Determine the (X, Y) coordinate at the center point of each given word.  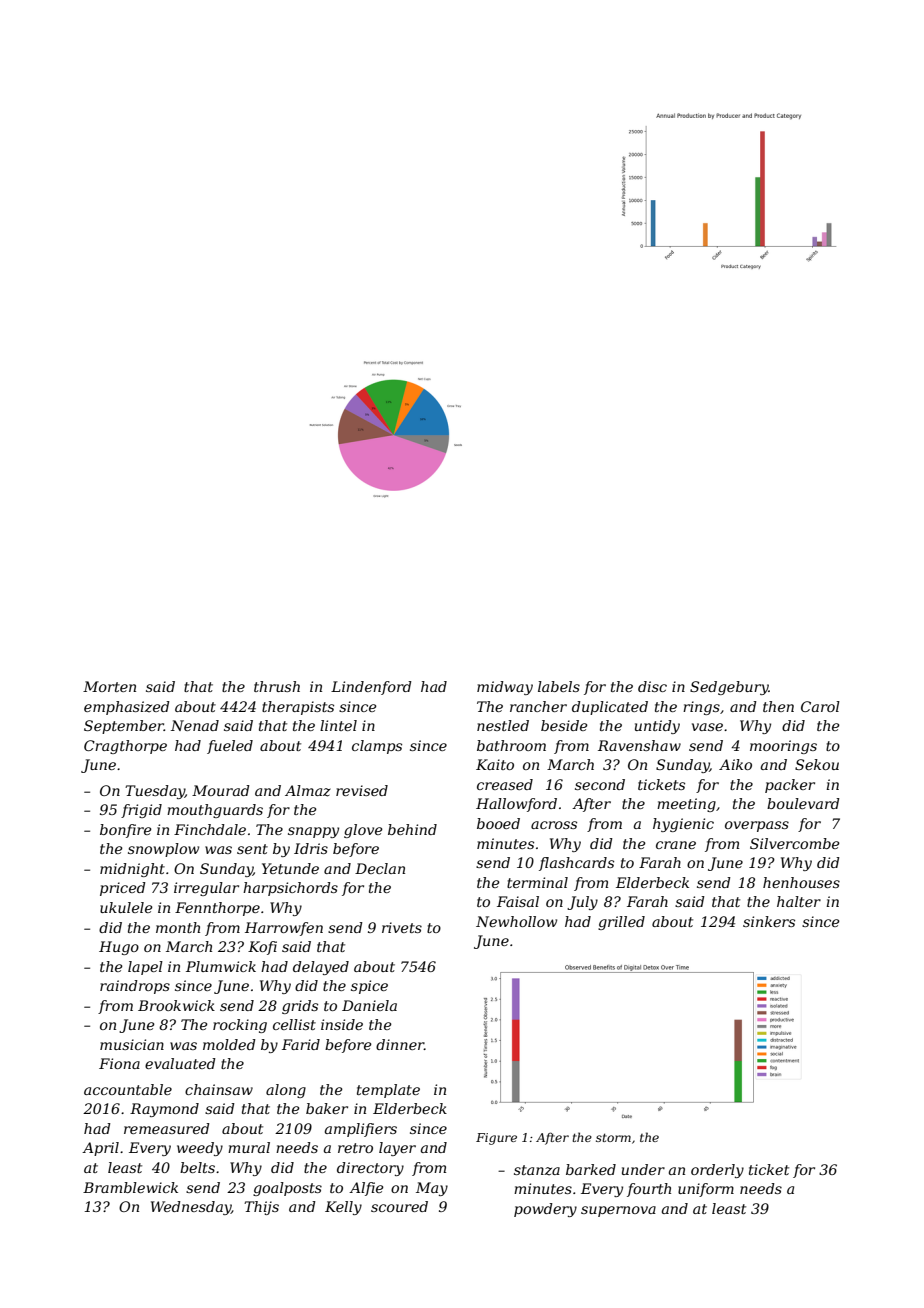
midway (505, 688)
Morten (109, 686)
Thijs (261, 1208)
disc (652, 686)
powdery (545, 1210)
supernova (618, 1211)
